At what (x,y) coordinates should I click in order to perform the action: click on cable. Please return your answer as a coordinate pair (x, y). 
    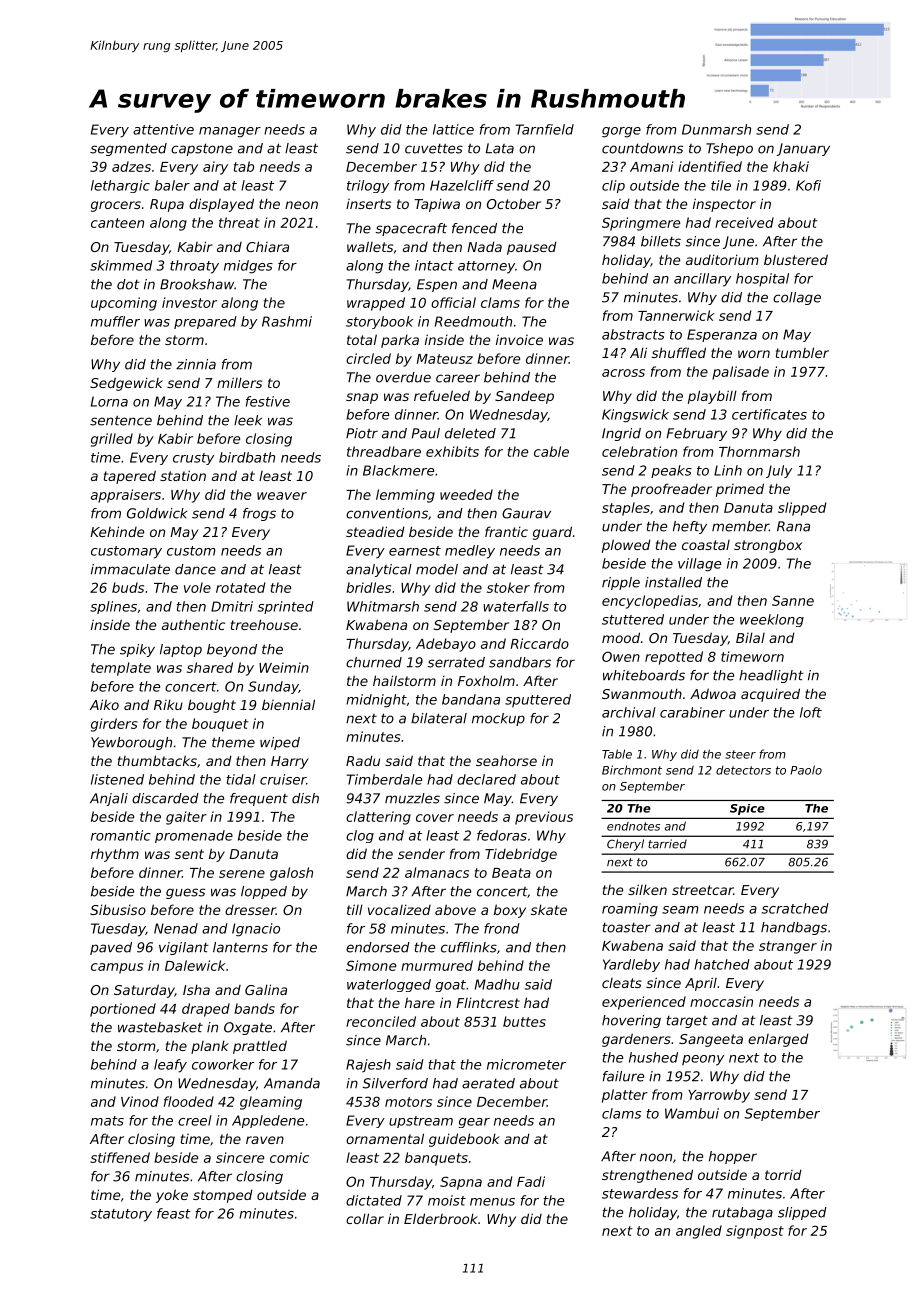
    Looking at the image, I should click on (551, 451).
